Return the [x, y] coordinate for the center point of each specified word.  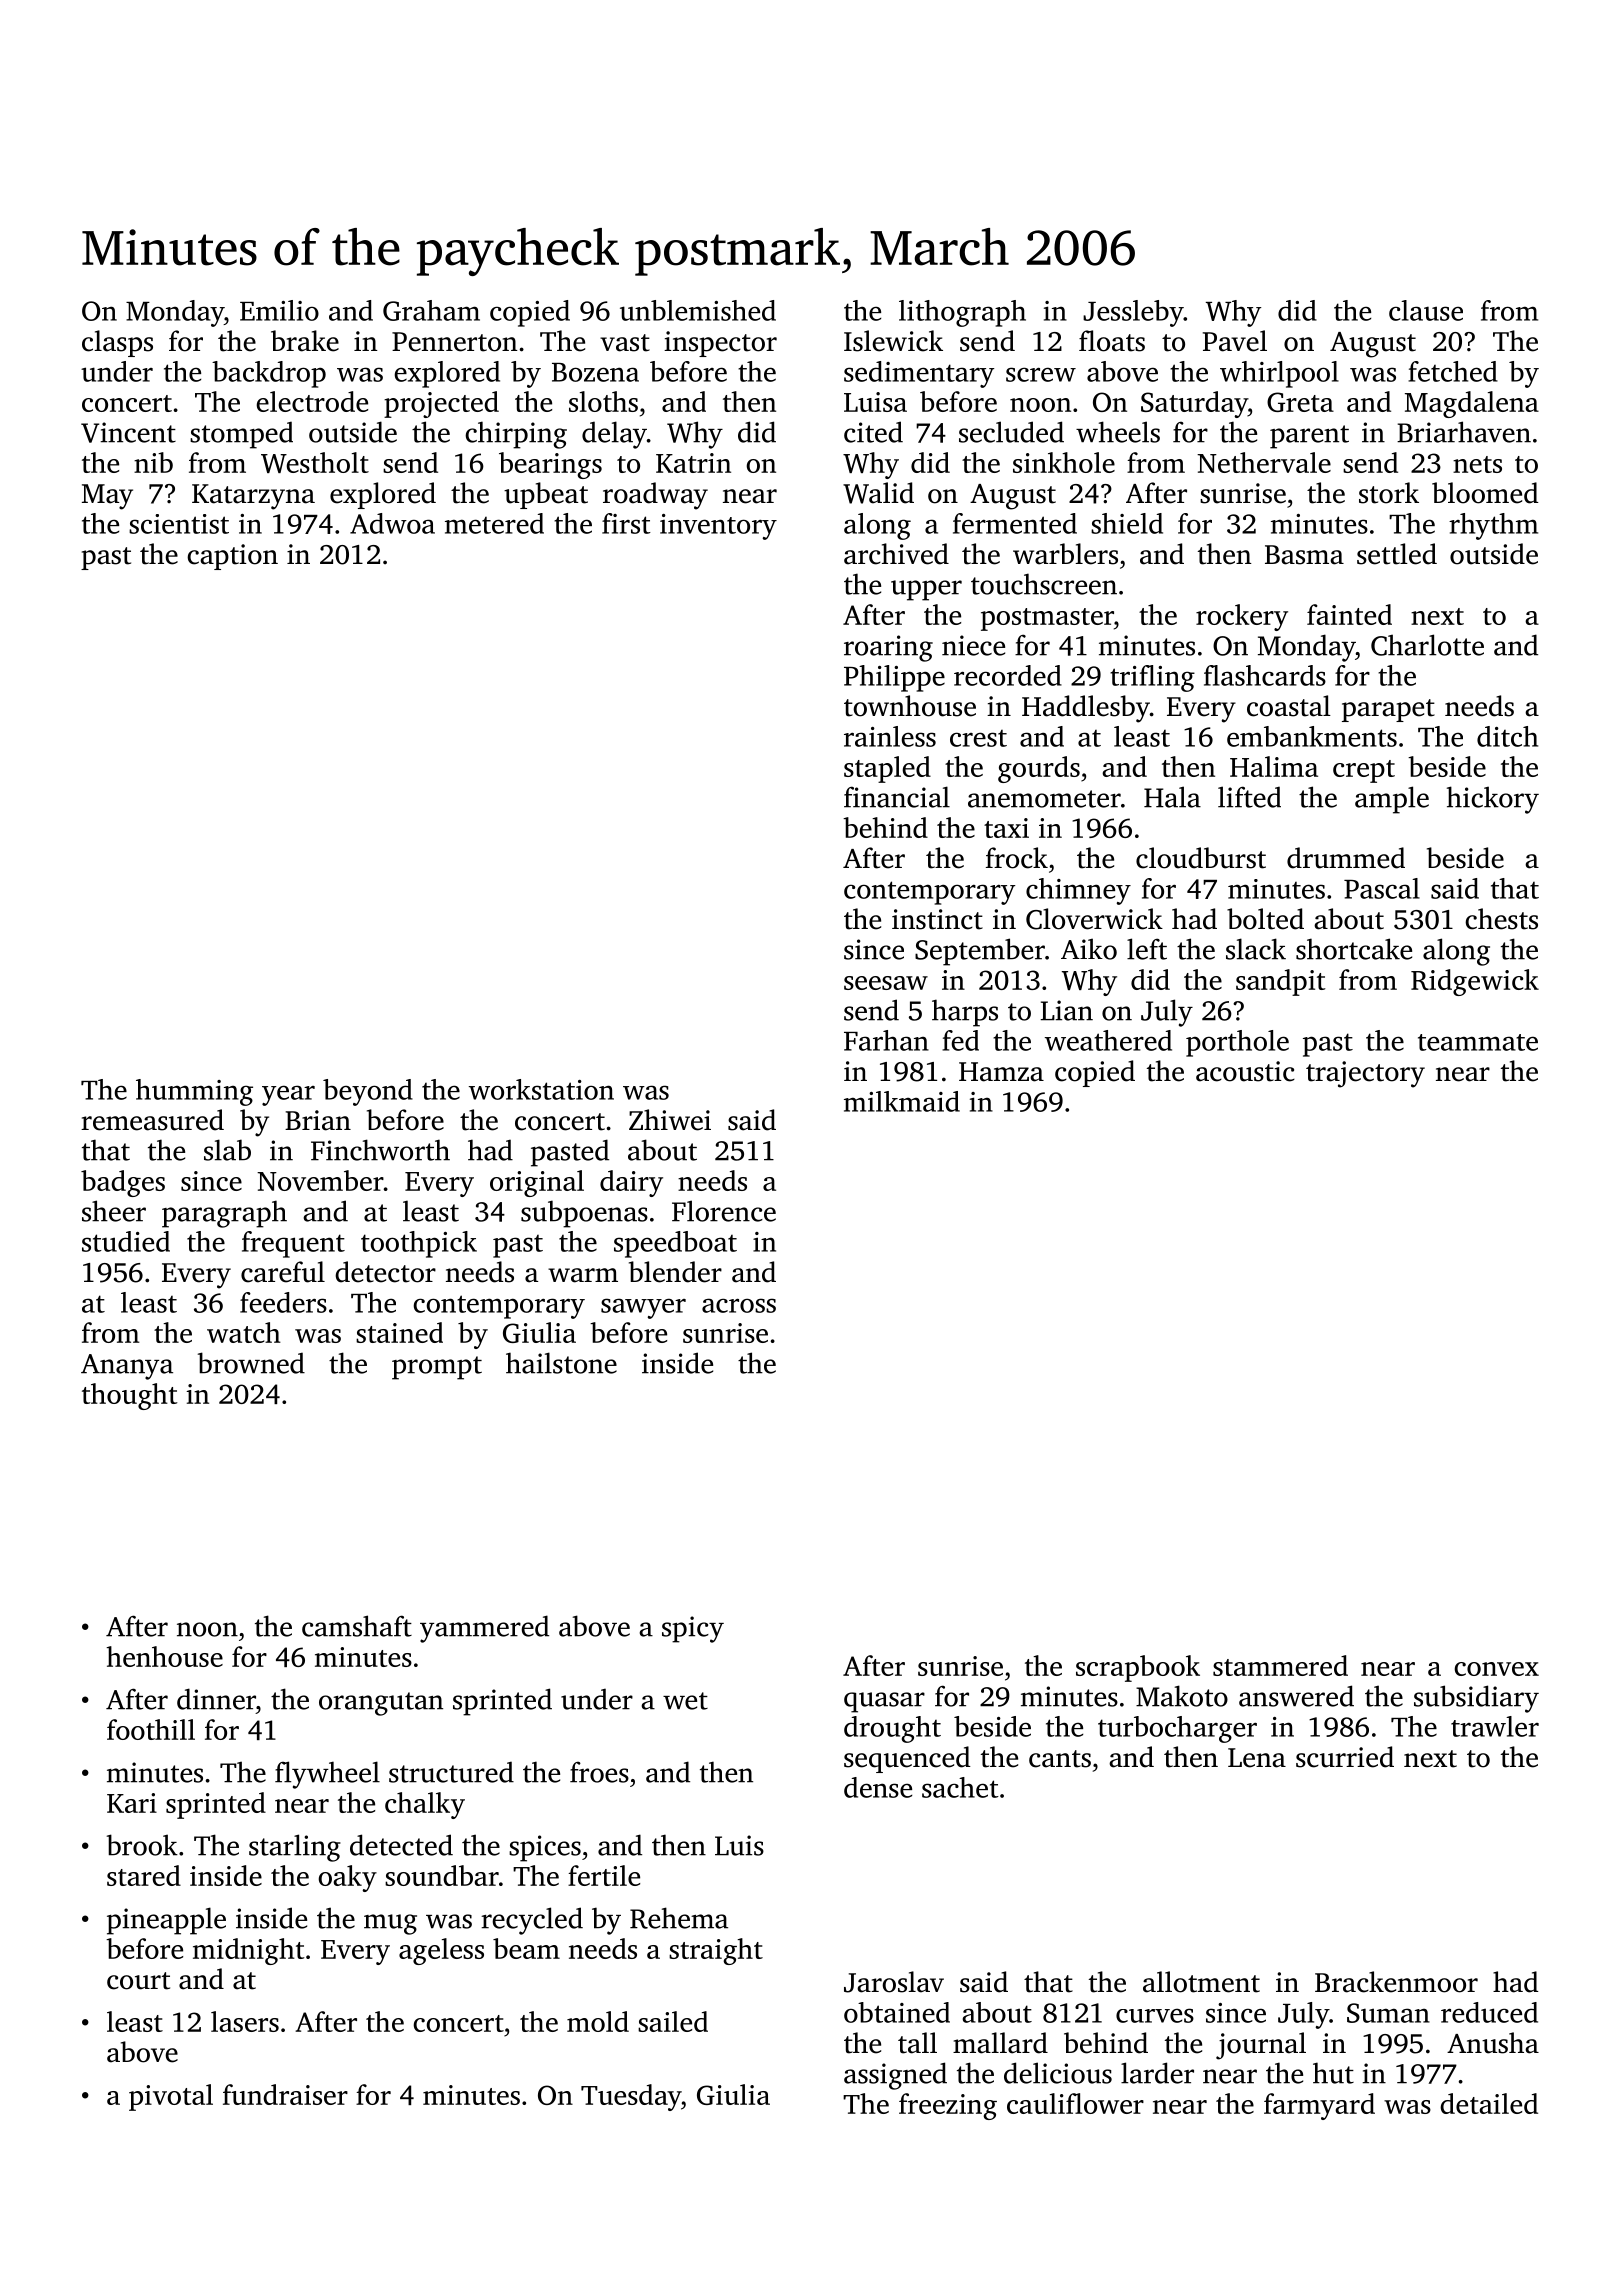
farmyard [1319, 2106]
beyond [368, 1092]
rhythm [1493, 526]
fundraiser [285, 2094]
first [626, 523]
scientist [179, 524]
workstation [541, 1089]
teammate [1478, 1042]
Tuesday [631, 2097]
